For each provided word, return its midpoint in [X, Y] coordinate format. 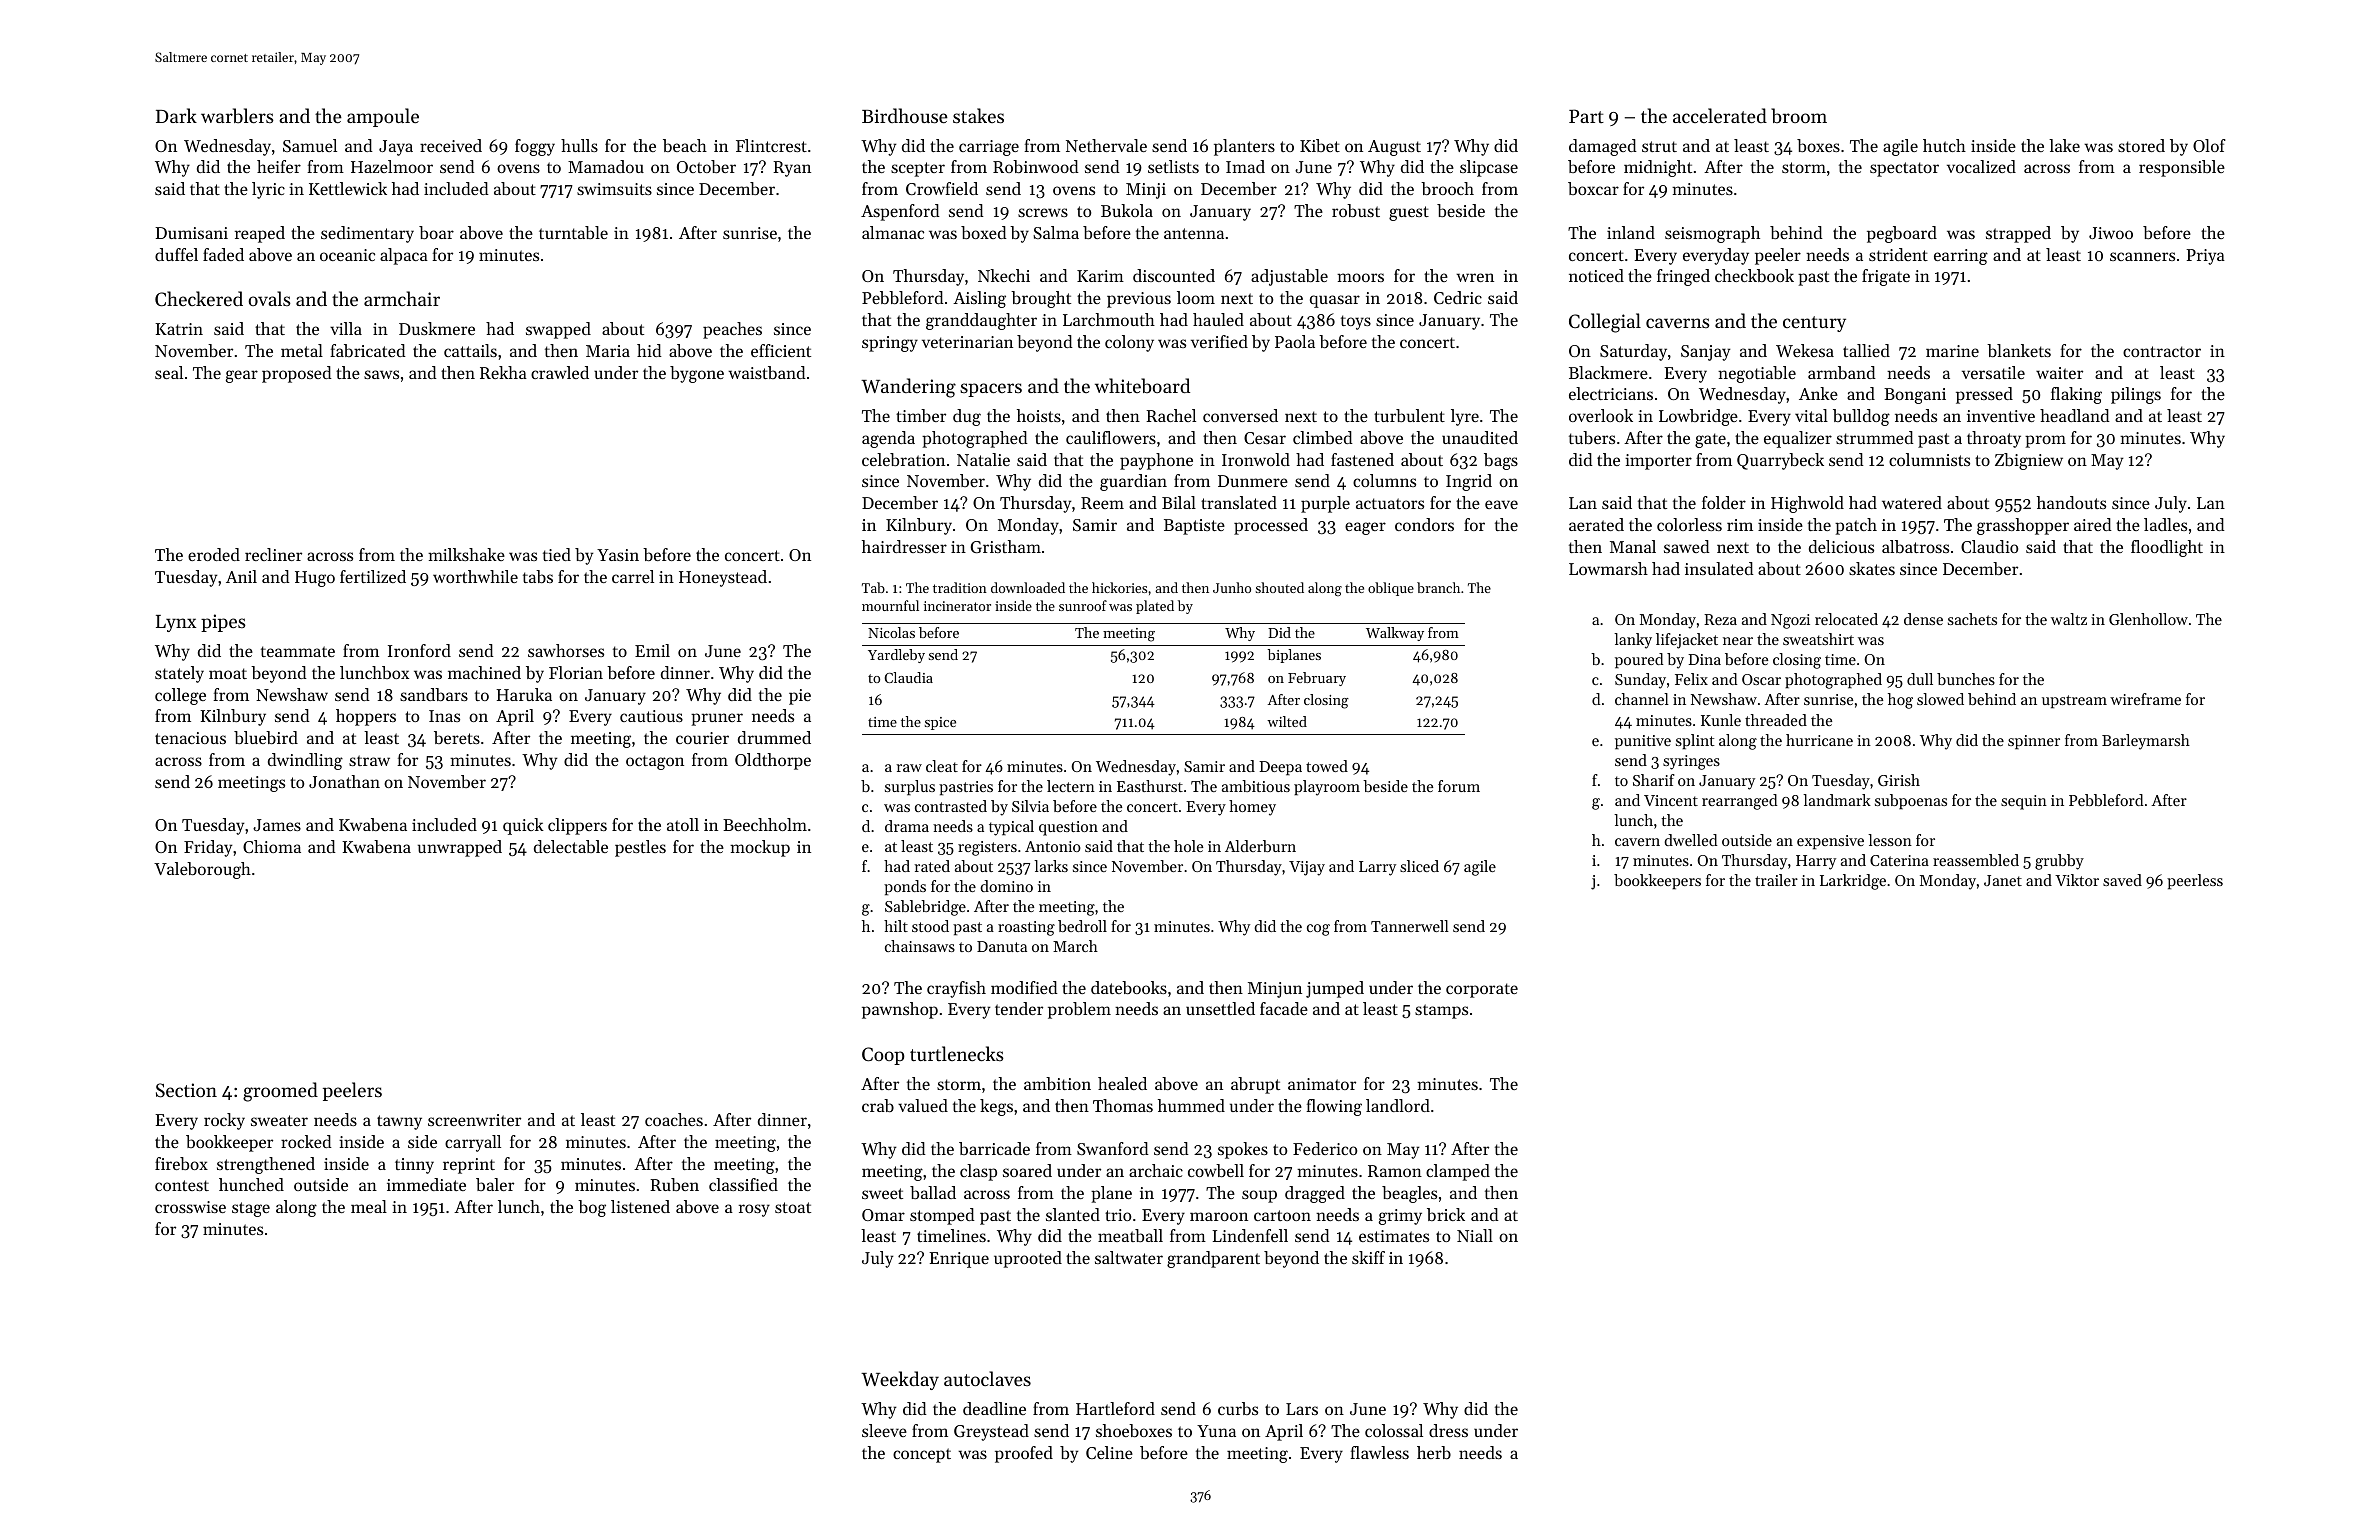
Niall [1475, 1235]
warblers [237, 116]
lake [2064, 145]
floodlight [2167, 548]
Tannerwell [1410, 926]
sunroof [1083, 605]
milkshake [466, 554]
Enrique [959, 1260]
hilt [896, 926]
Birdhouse [905, 115]
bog [592, 1208]
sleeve [884, 1430]
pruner [717, 719]
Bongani [1915, 396]
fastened [1362, 459]
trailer [1776, 880]
